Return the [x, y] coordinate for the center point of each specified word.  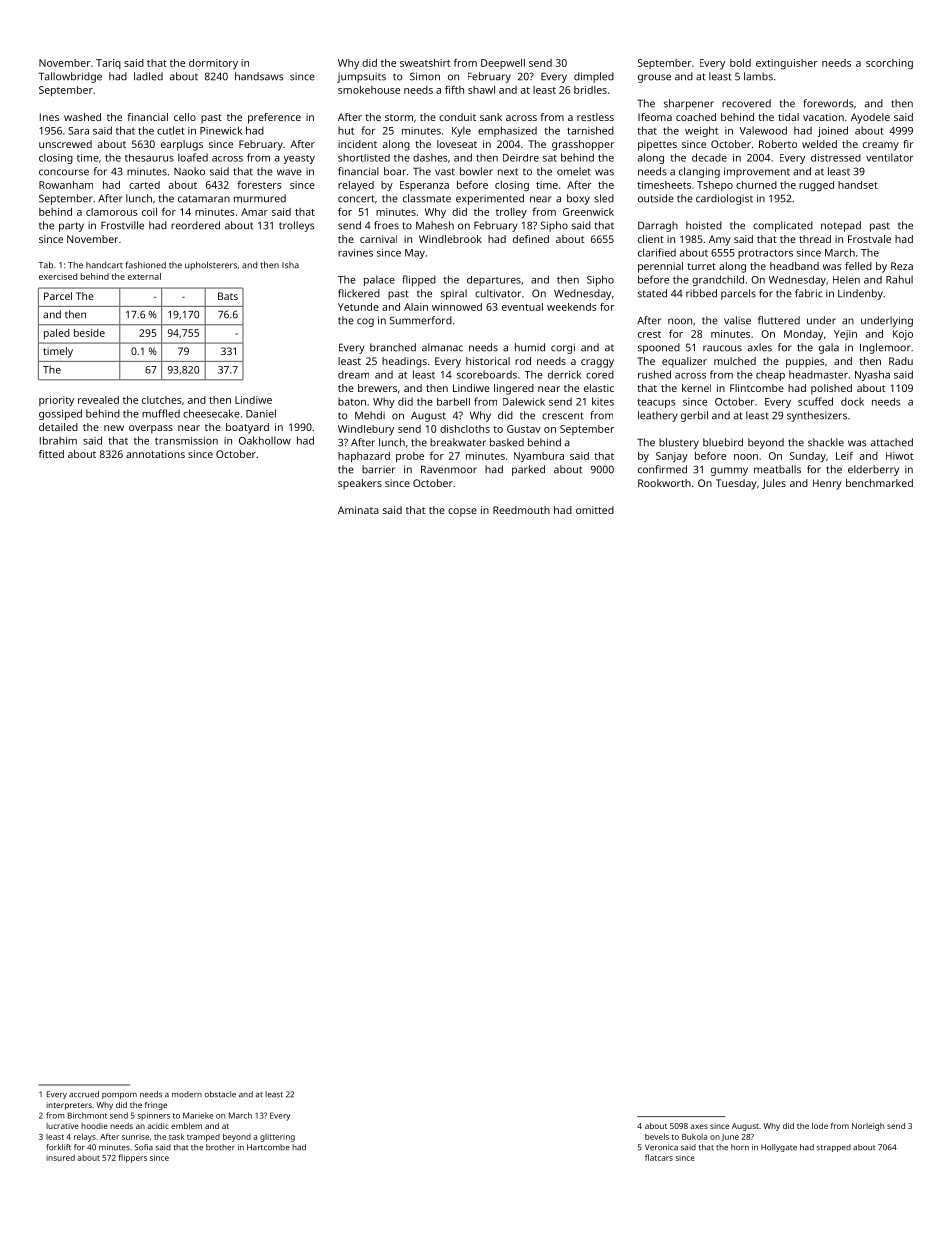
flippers [132, 1158]
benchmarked [879, 483]
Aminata [358, 510]
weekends [571, 307]
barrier [378, 469]
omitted [595, 510]
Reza [902, 266]
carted [144, 185]
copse [462, 512]
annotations [155, 454]
